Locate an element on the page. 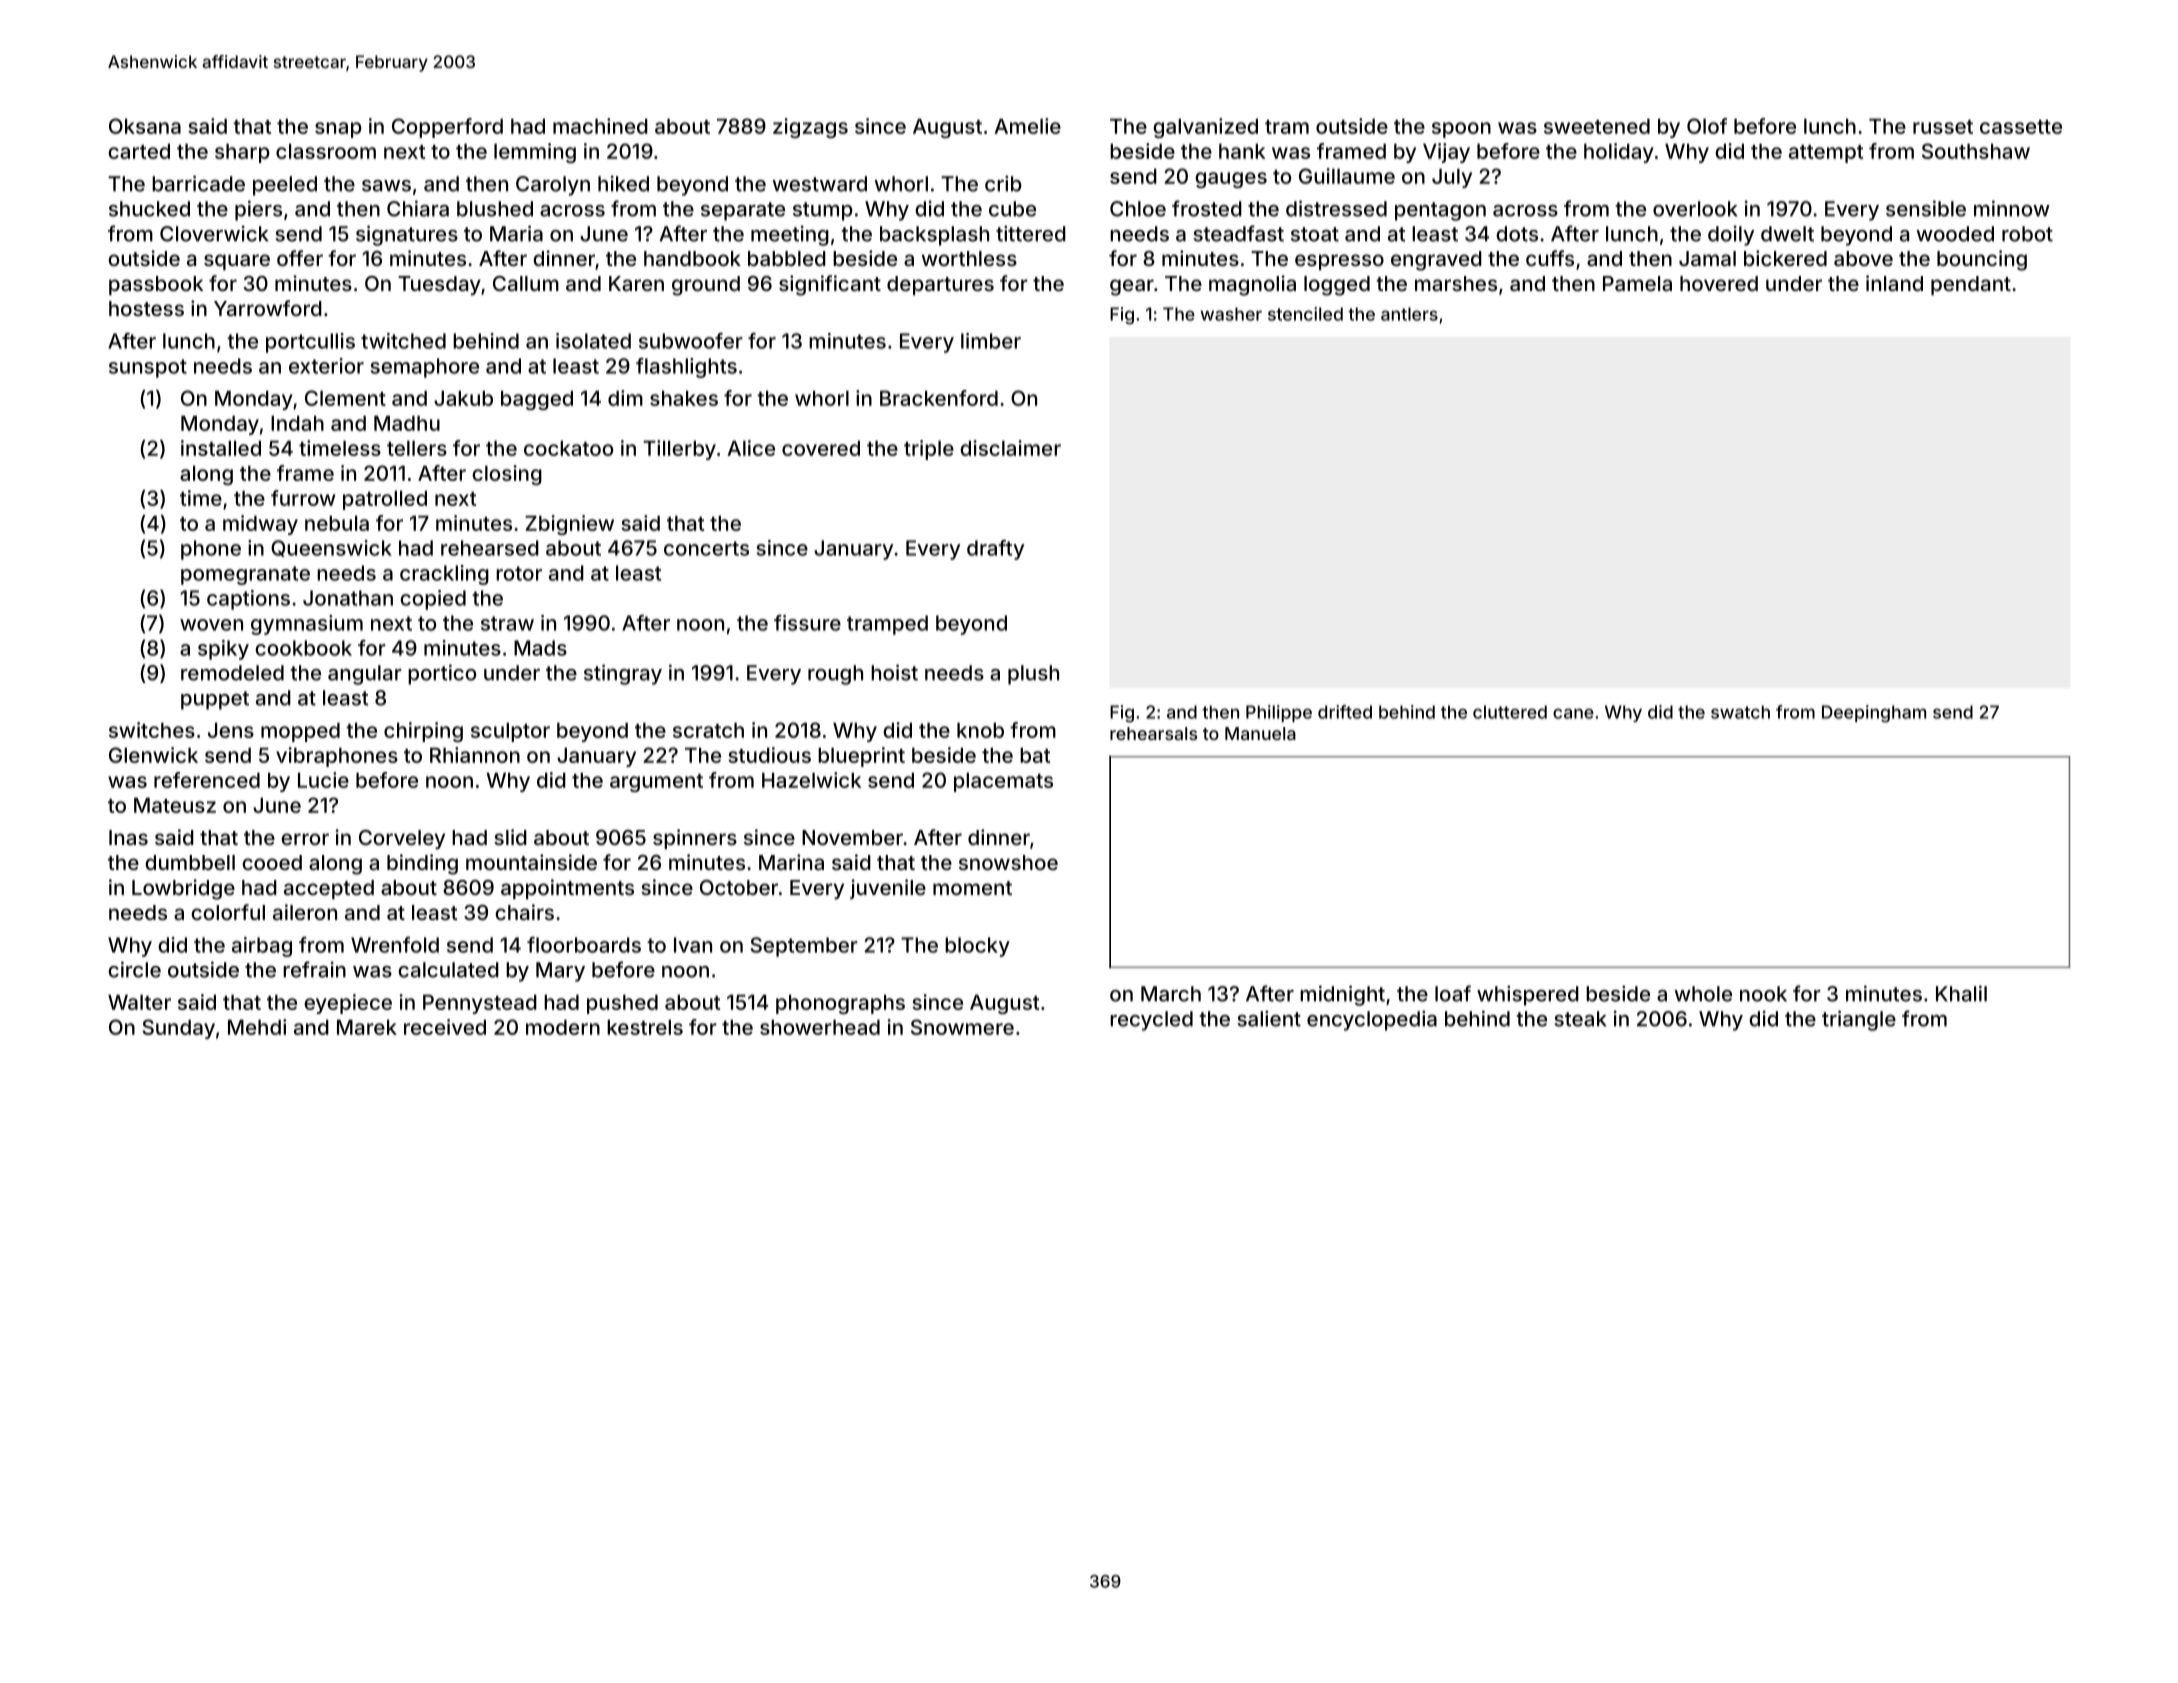  Marek is located at coordinates (367, 1027).
